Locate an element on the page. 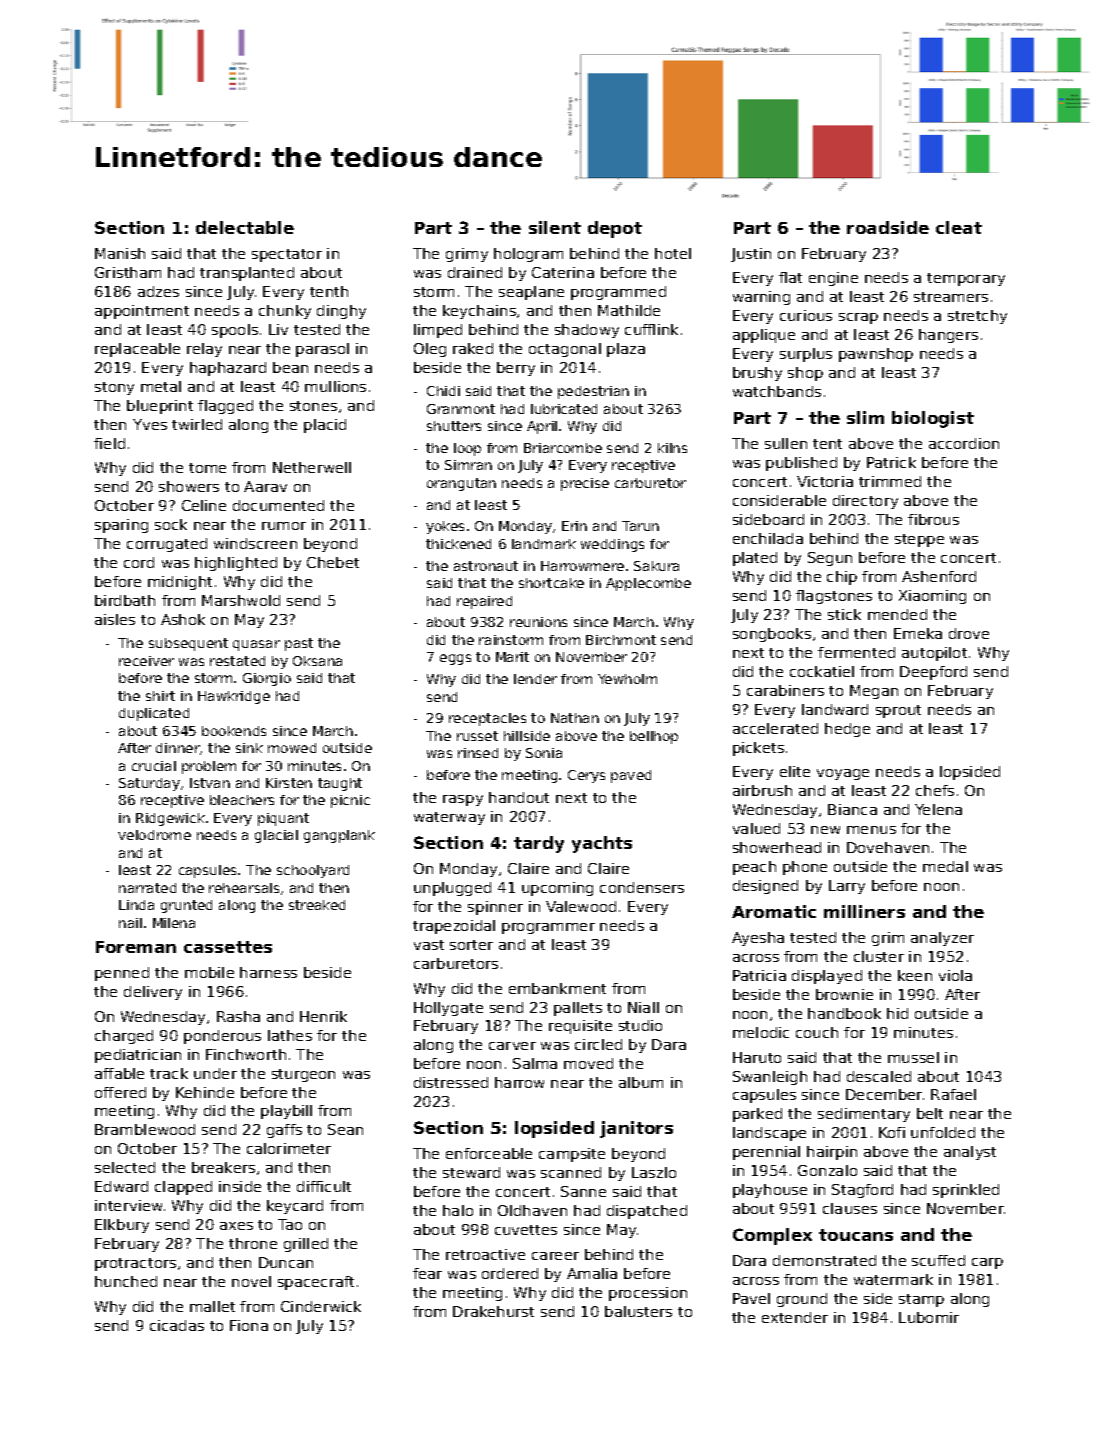 The width and height of the document is (1108, 1434). depot is located at coordinates (615, 229).
